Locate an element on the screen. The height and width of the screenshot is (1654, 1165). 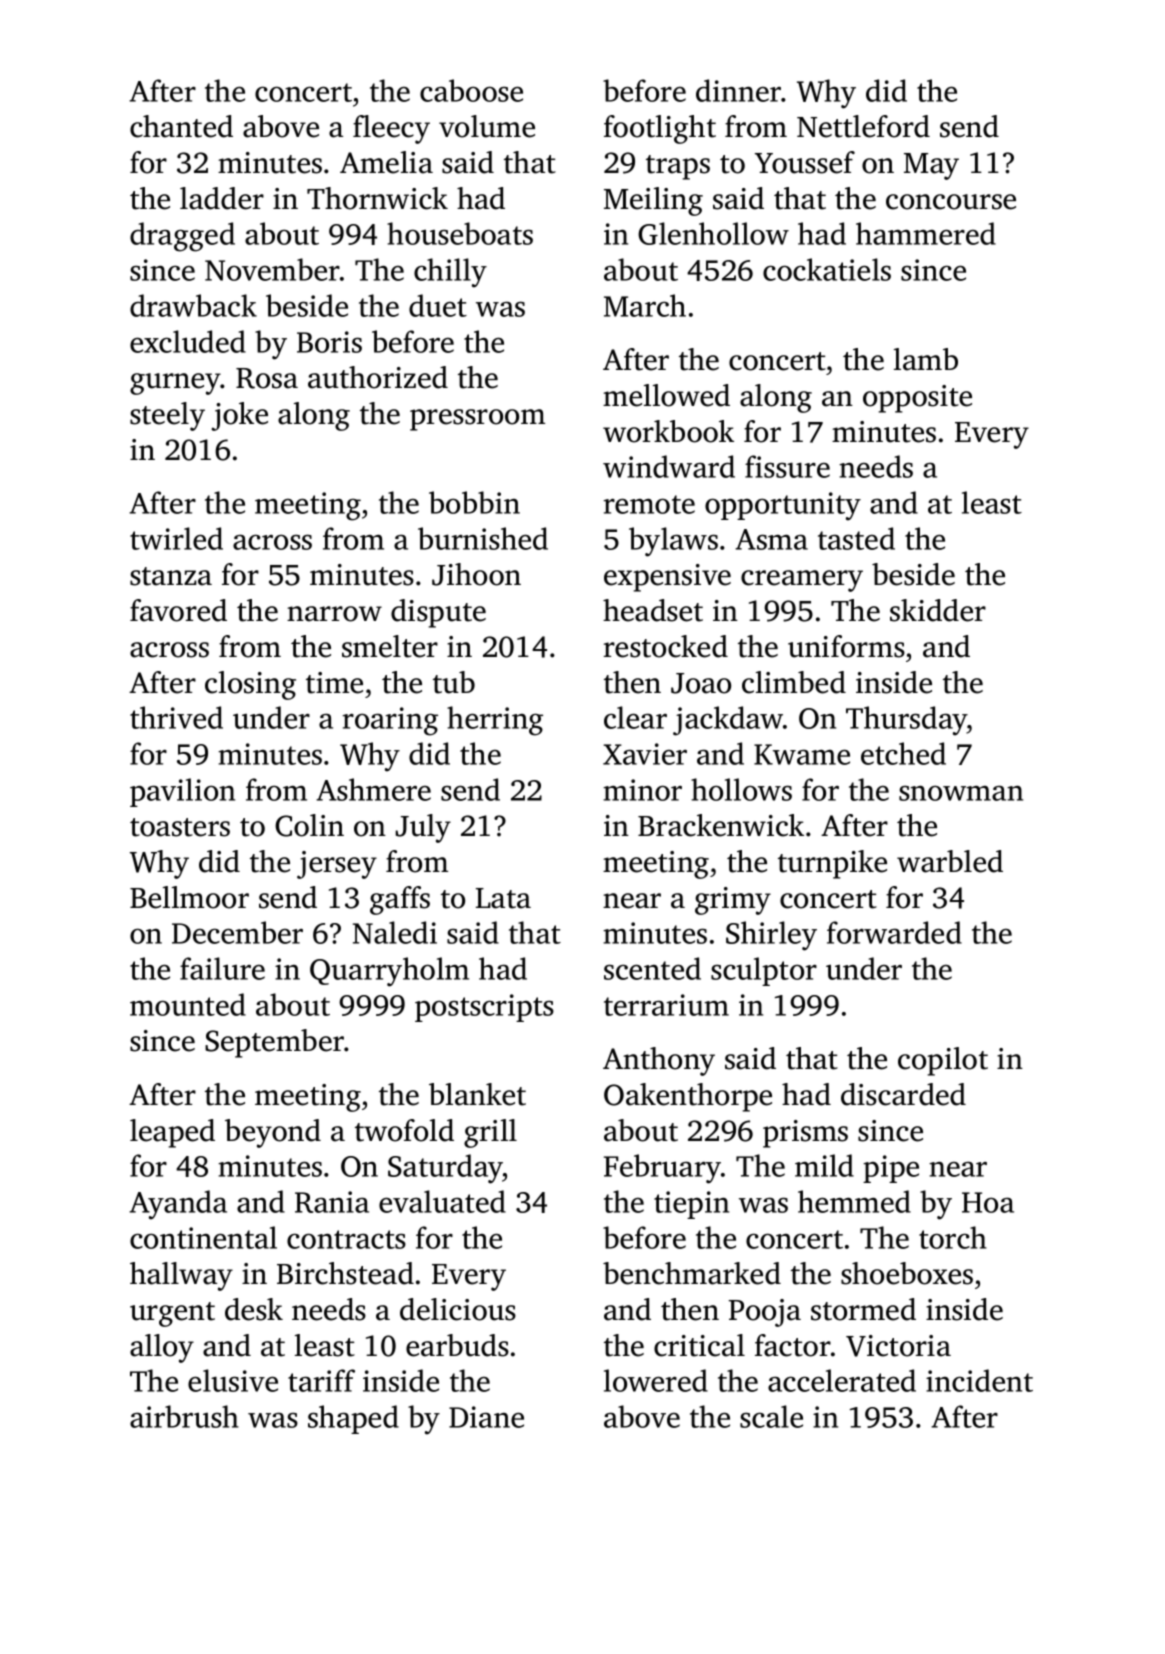
caboose is located at coordinates (471, 90).
